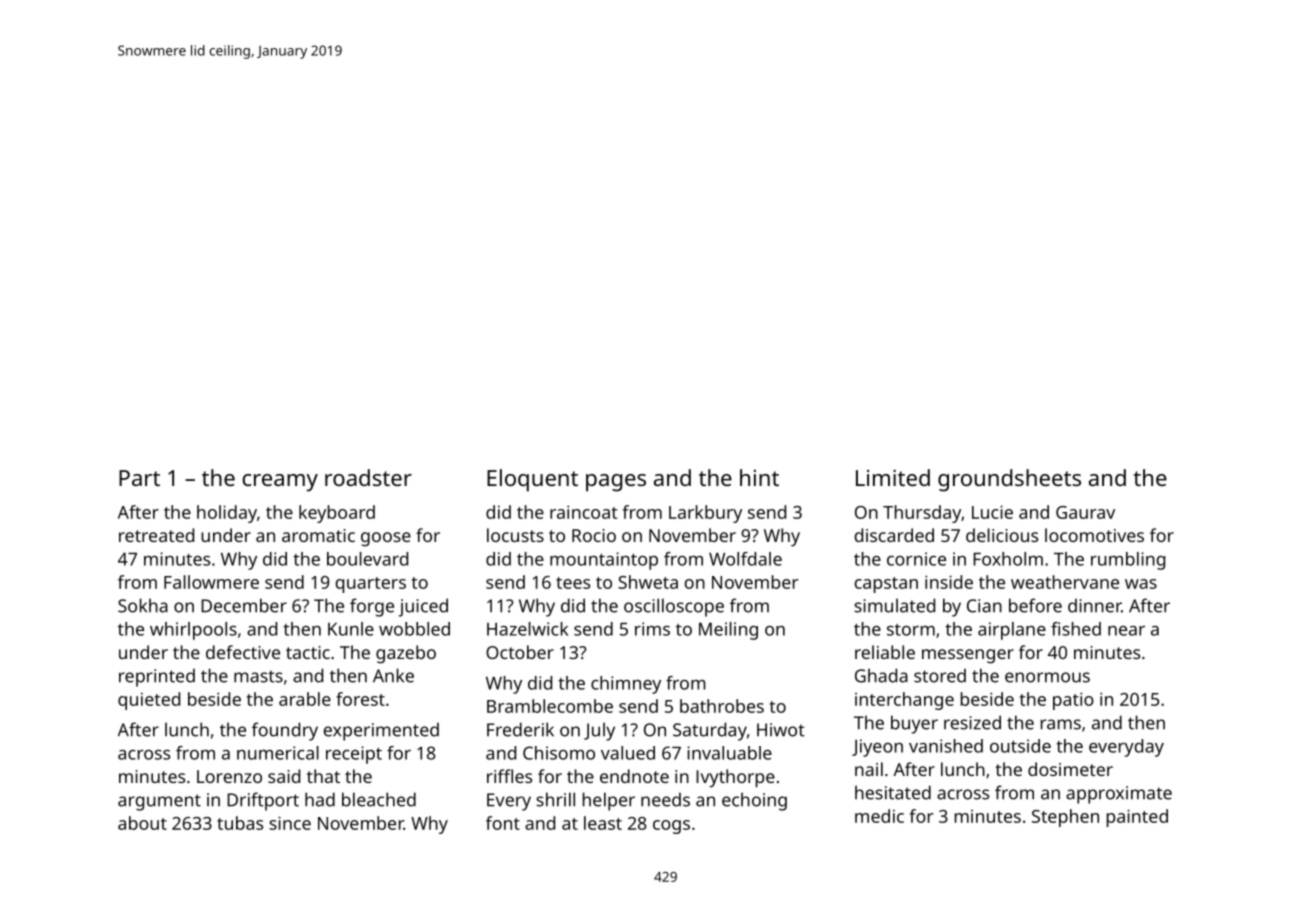  What do you see at coordinates (759, 477) in the image?
I see `hint` at bounding box center [759, 477].
